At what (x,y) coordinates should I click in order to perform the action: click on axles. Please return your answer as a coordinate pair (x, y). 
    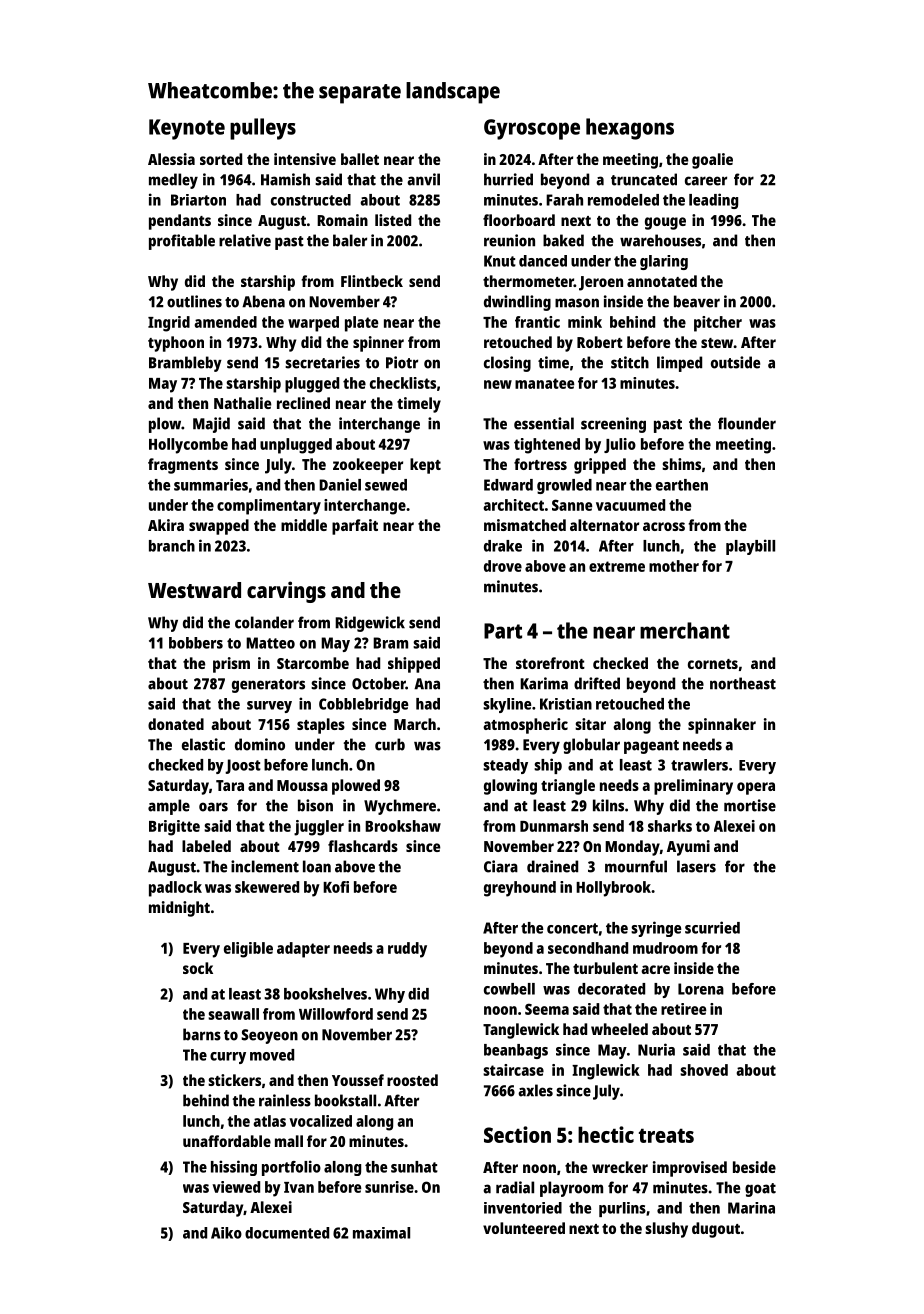
    Looking at the image, I should click on (535, 1090).
